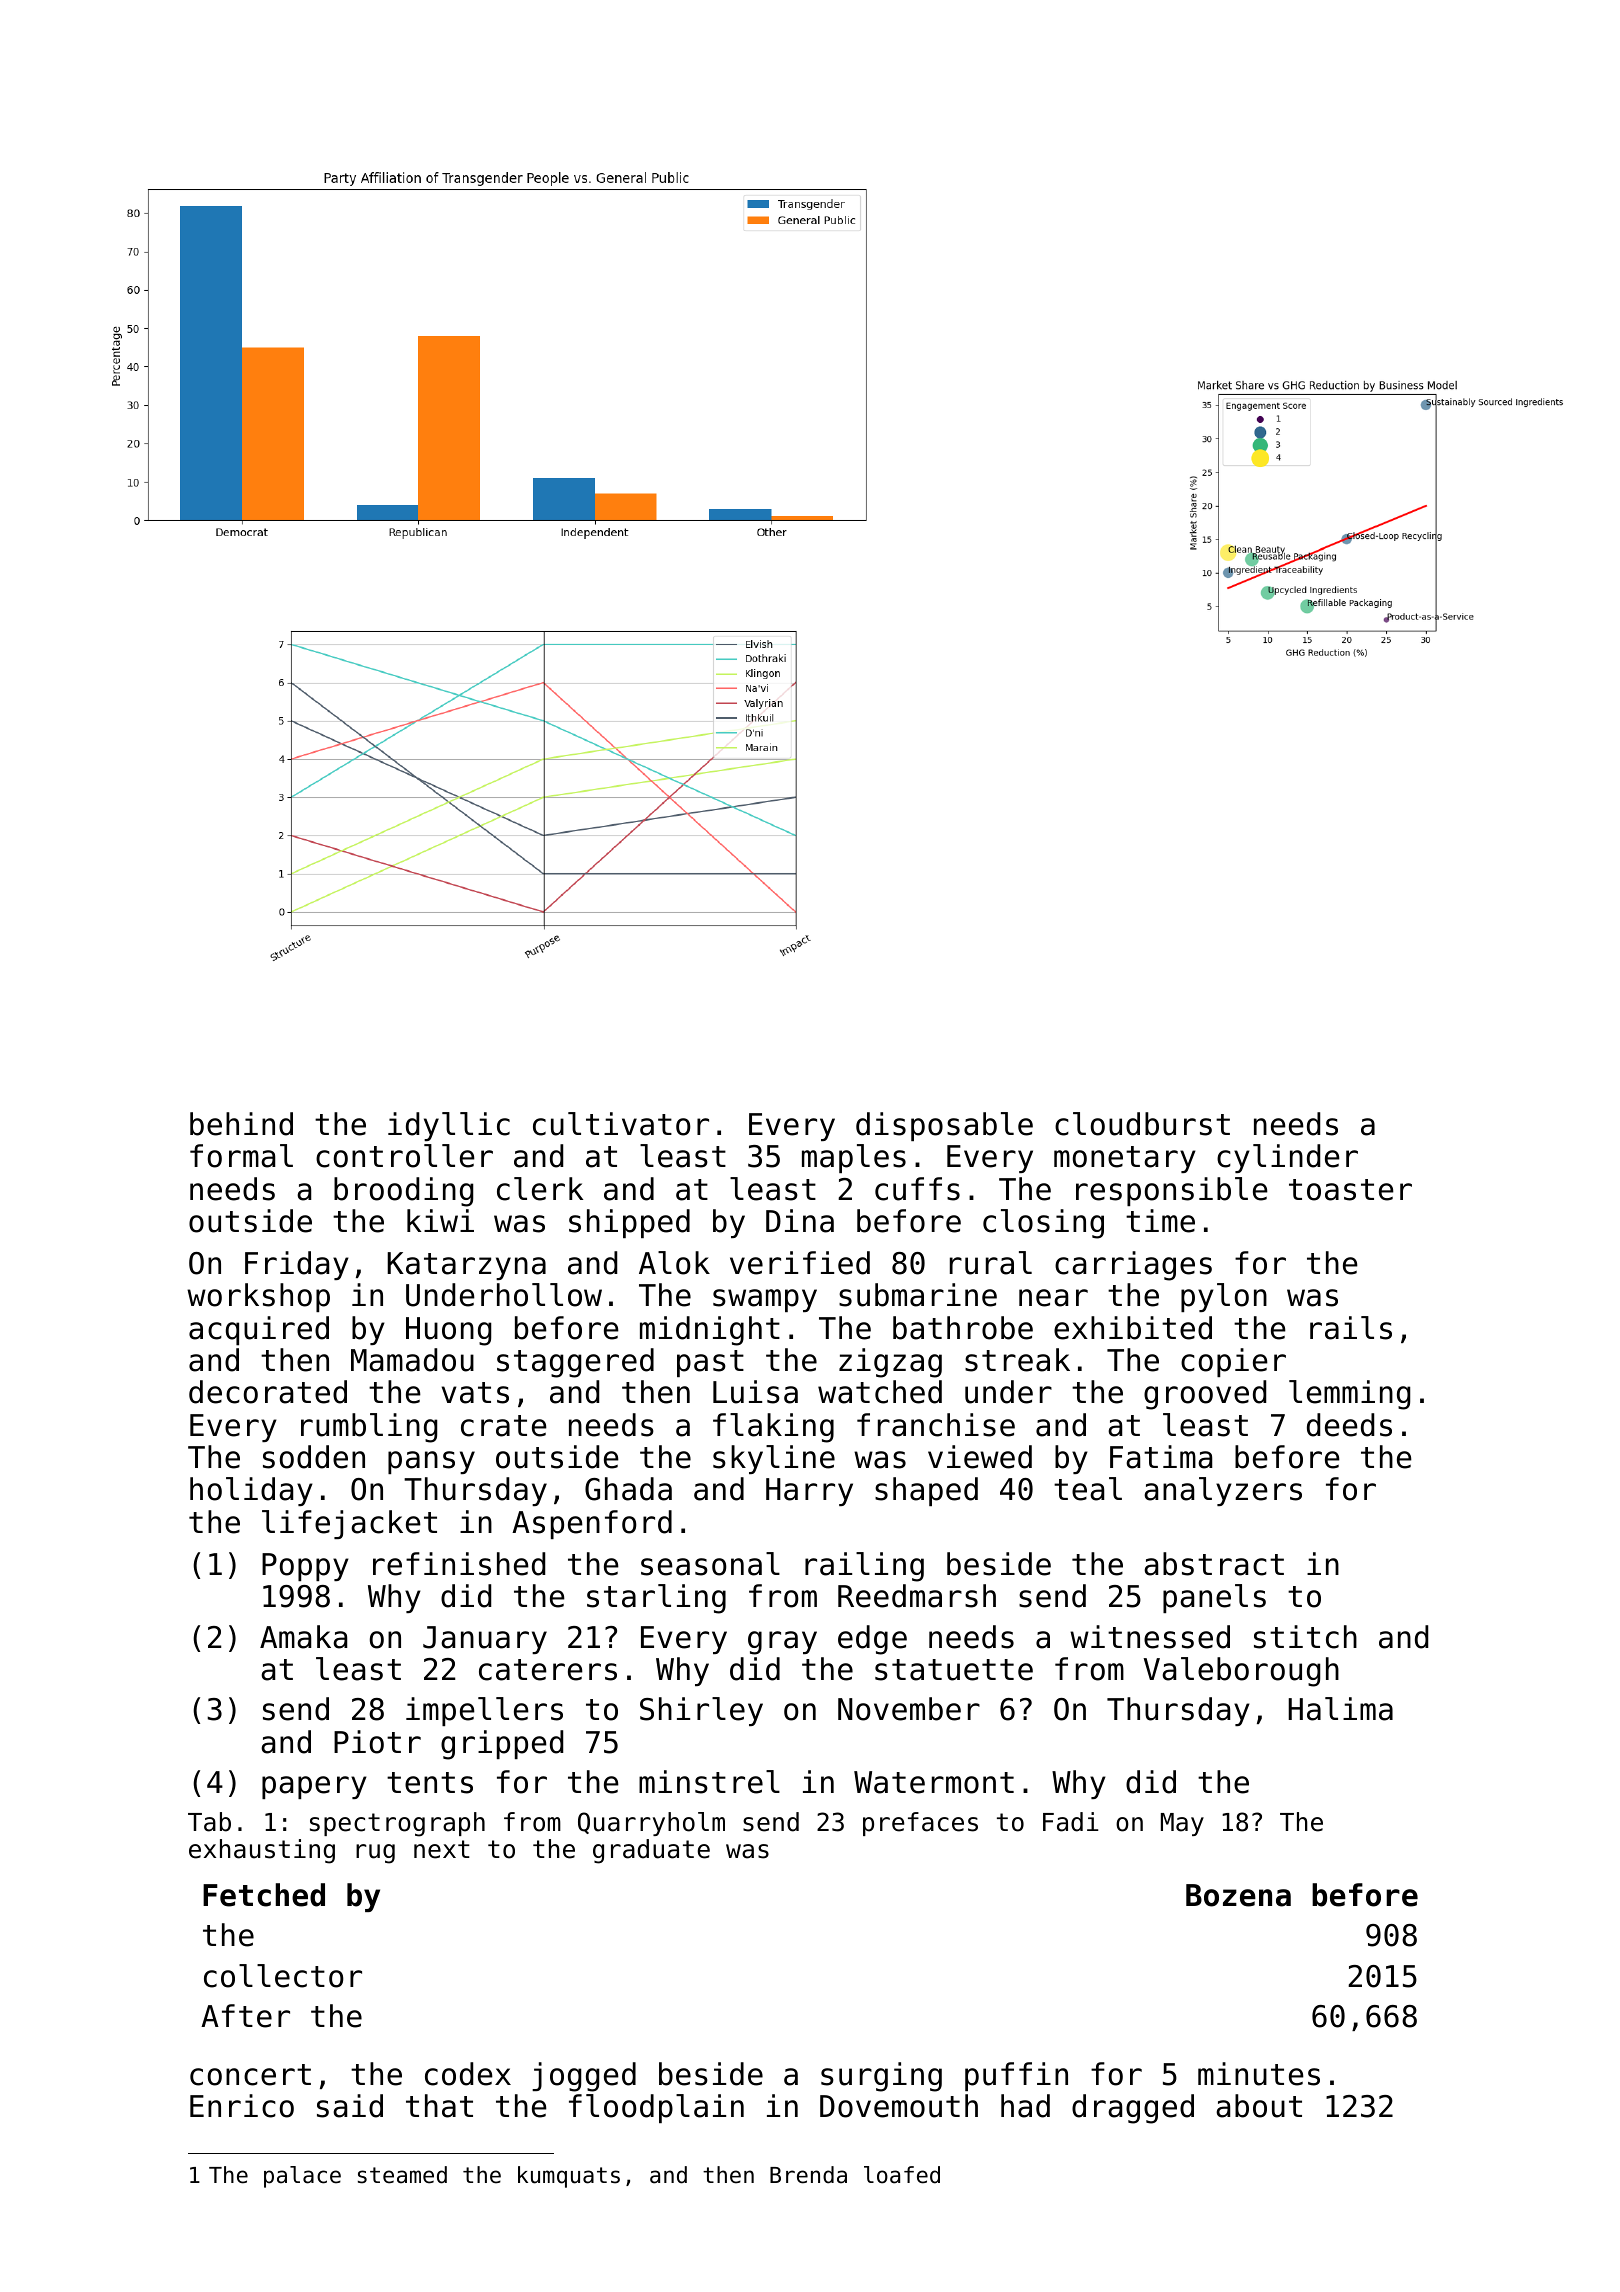 The image size is (1620, 2292). Describe the element at coordinates (881, 2077) in the document. I see `surging` at that location.
